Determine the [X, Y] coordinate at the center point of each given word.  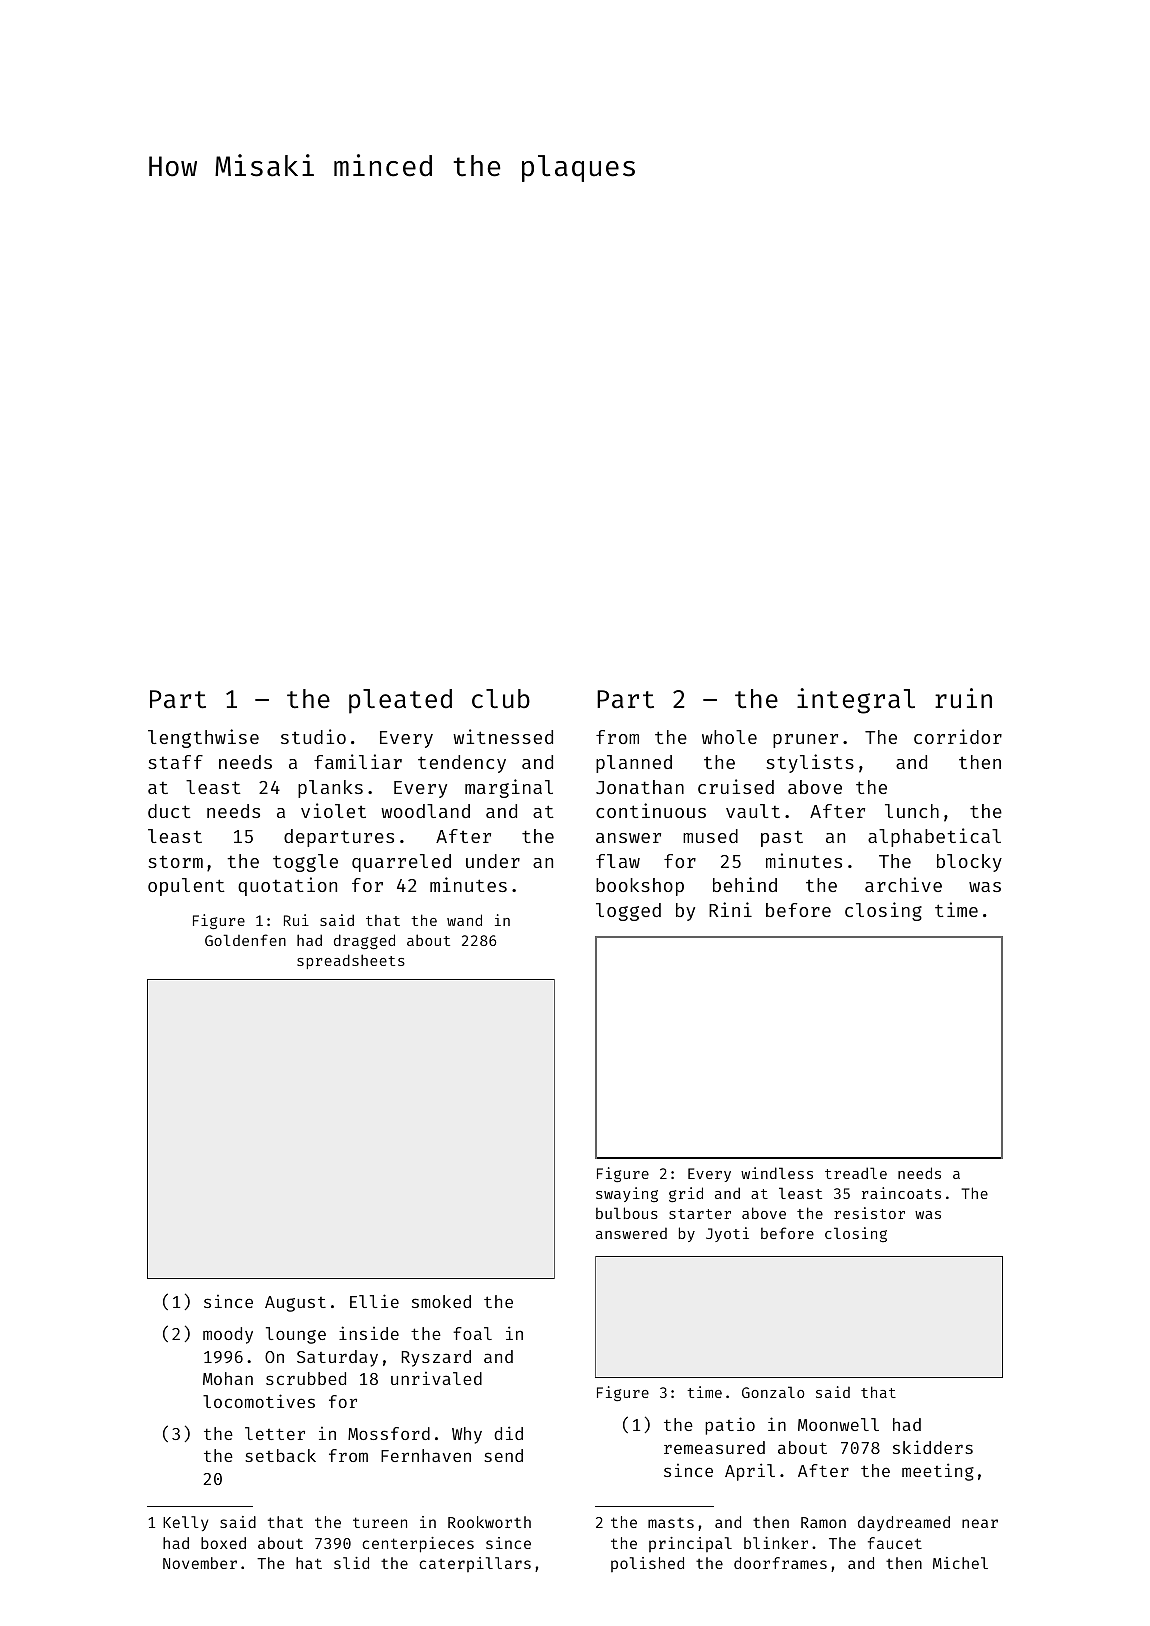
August [295, 1304]
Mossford [389, 1433]
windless [777, 1173]
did [508, 1433]
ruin [963, 698]
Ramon [823, 1522]
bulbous [627, 1213]
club [501, 699]
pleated [400, 701]
